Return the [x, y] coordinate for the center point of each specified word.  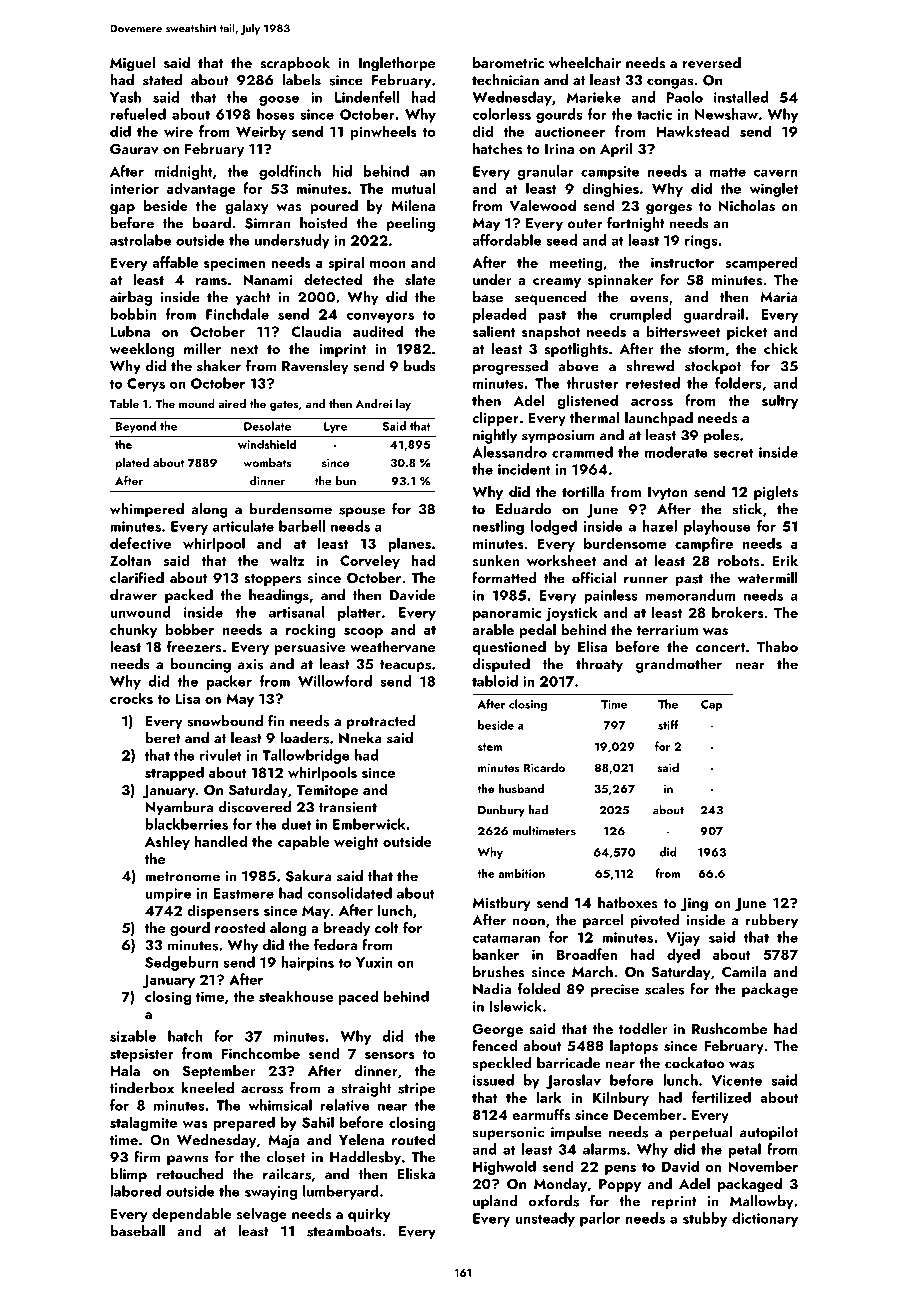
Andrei [374, 403]
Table [124, 403]
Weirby [261, 132]
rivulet [221, 755]
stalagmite [143, 1123]
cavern [776, 173]
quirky [369, 1215]
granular [545, 172]
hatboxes [628, 902]
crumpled [641, 315]
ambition [521, 873]
